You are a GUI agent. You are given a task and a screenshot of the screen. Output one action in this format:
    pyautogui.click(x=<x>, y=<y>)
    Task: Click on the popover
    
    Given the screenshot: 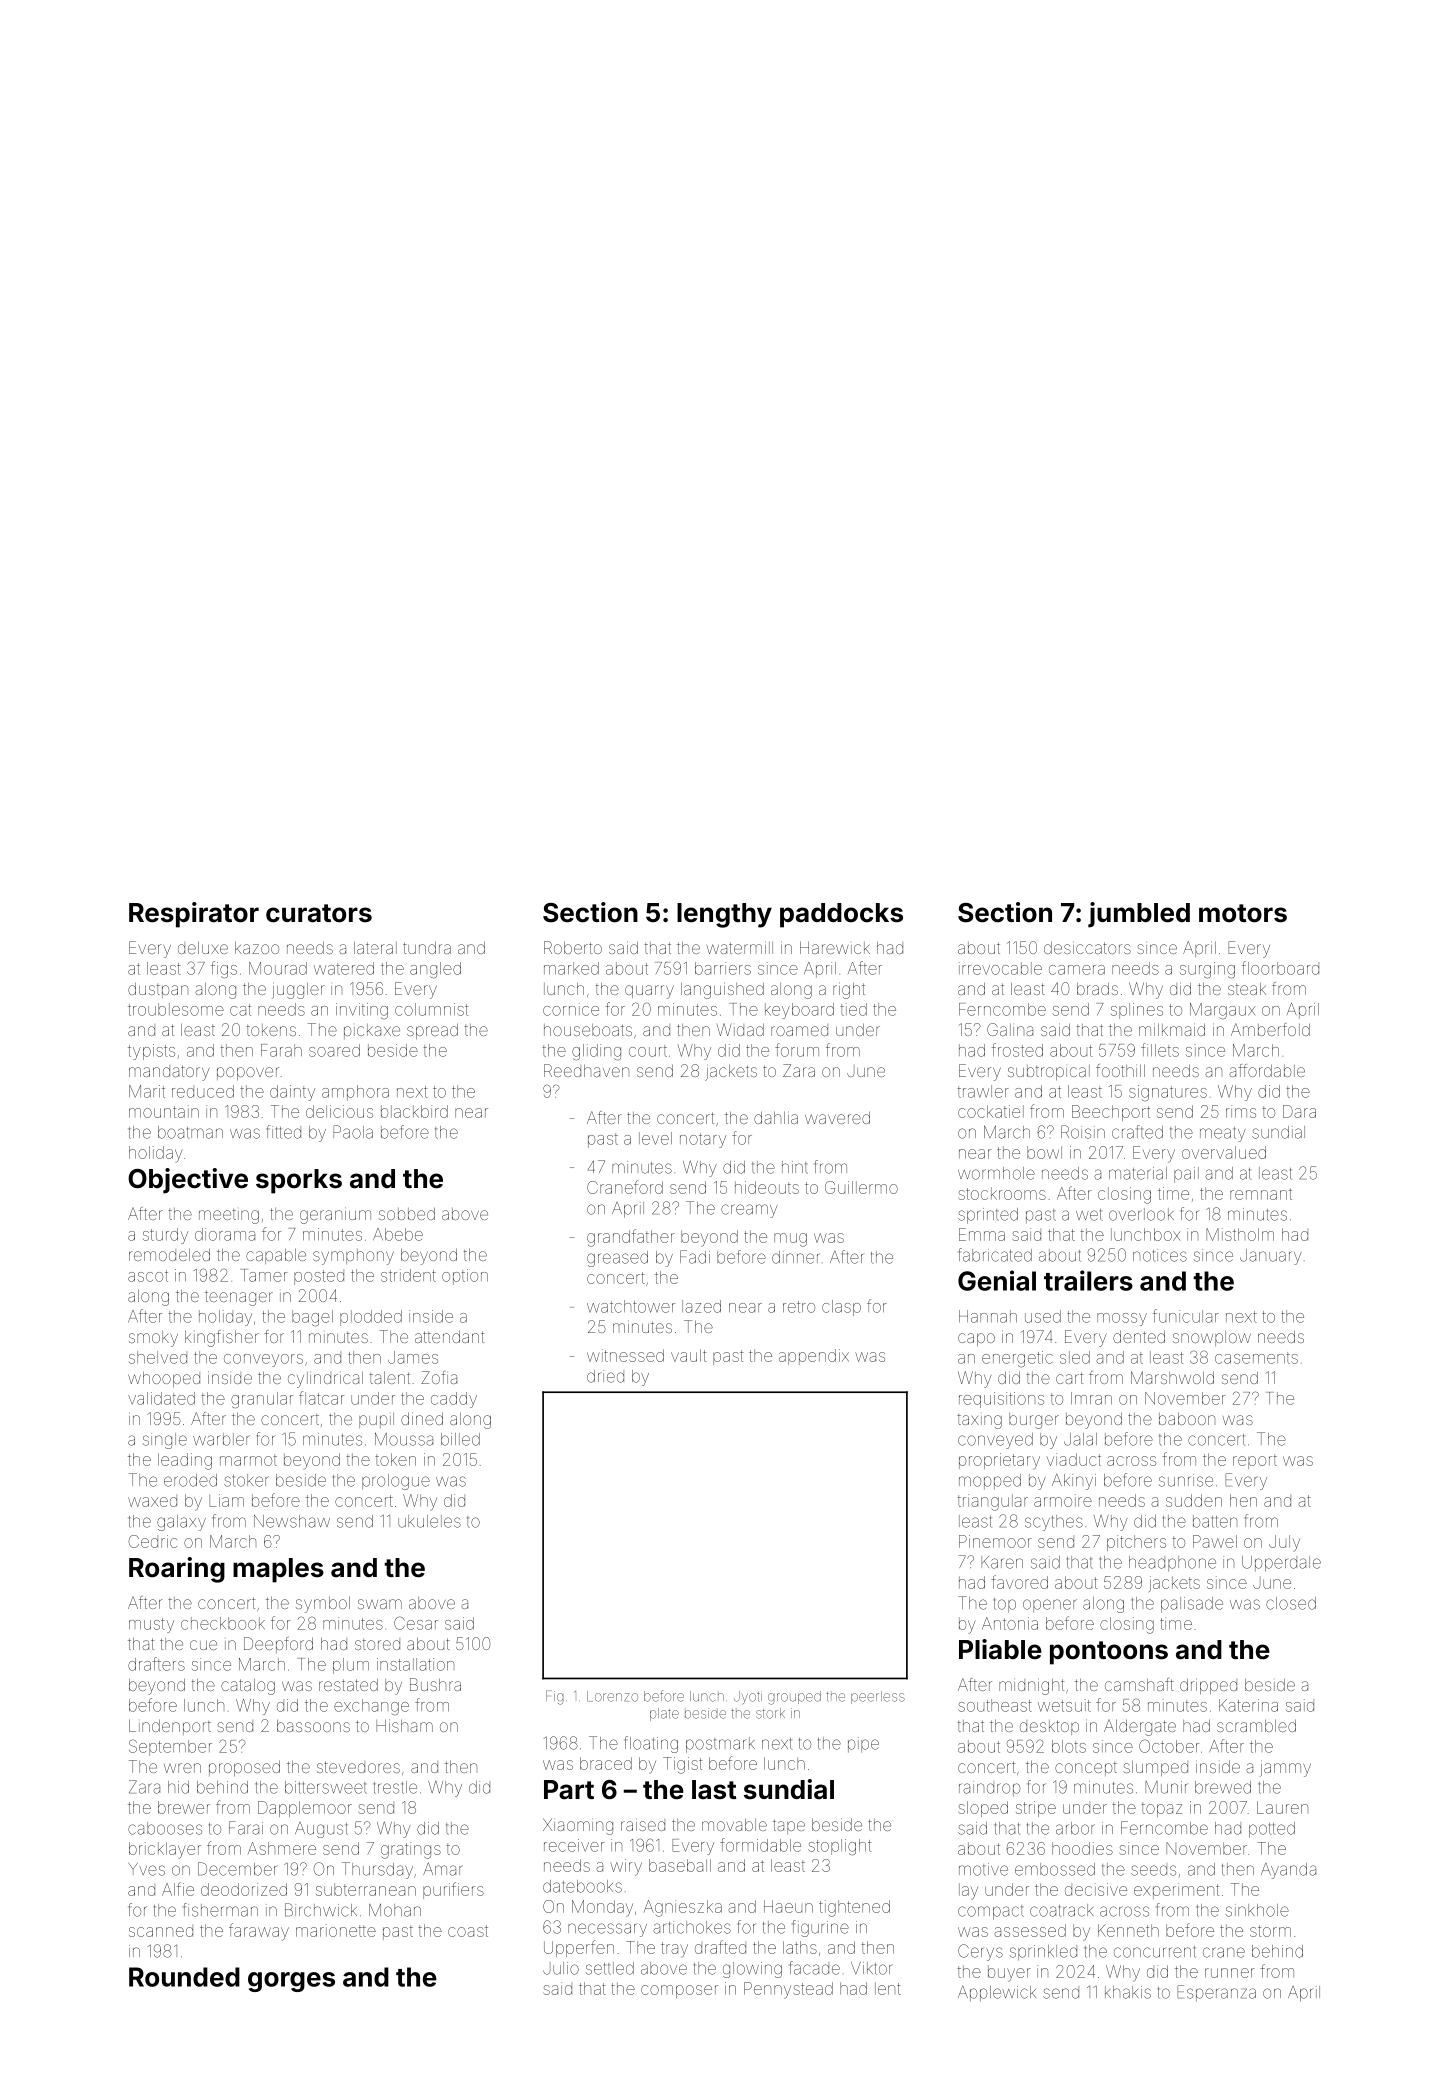 What is the action you would take?
    pyautogui.click(x=248, y=1073)
